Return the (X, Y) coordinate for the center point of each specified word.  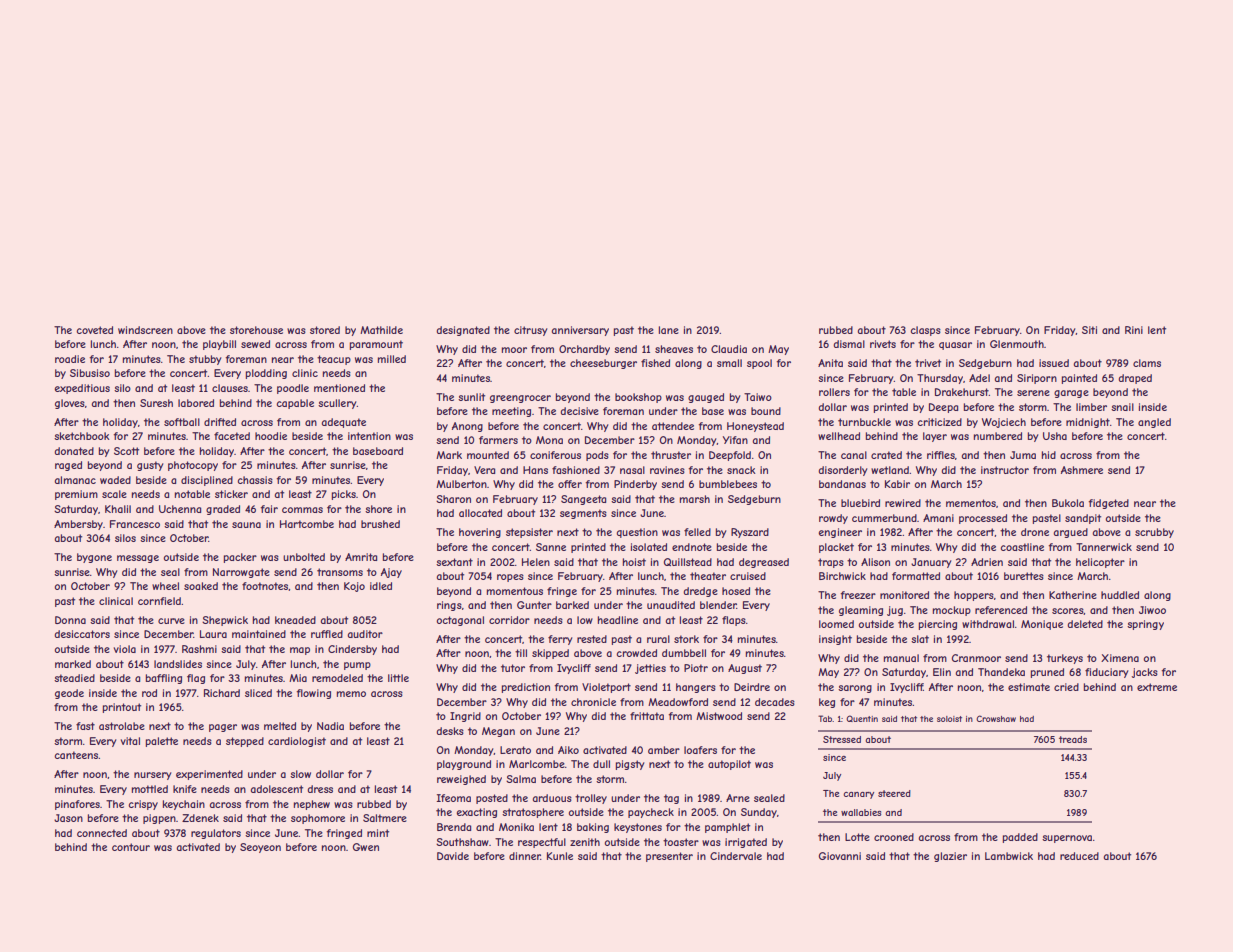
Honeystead (755, 427)
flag (196, 679)
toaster (681, 842)
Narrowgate (241, 573)
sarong (855, 689)
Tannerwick (1104, 547)
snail (1122, 407)
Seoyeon (260, 848)
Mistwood (719, 716)
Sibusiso (90, 373)
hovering (480, 533)
